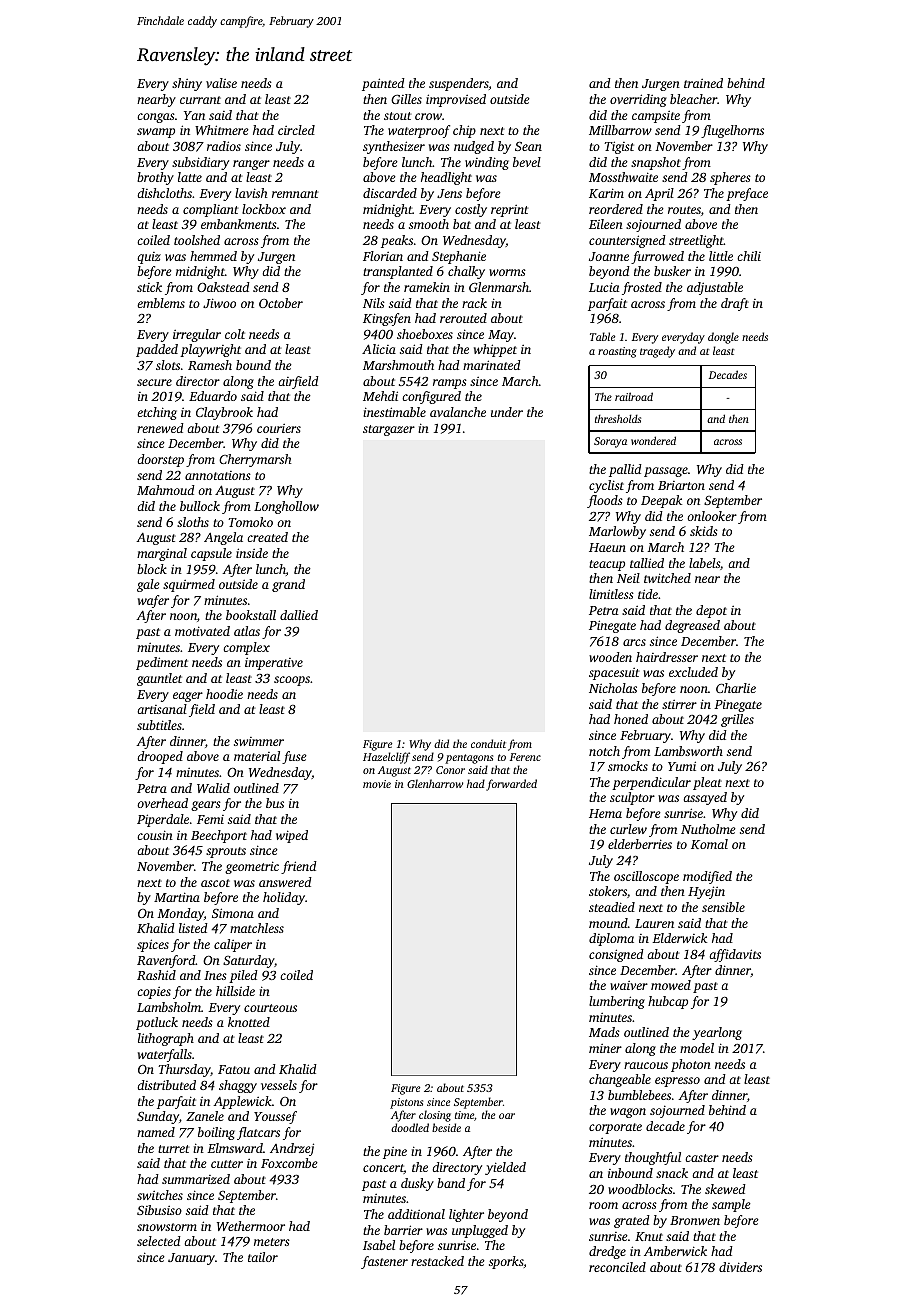 This screenshot has height=1316, width=908. What do you see at coordinates (383, 84) in the screenshot?
I see `painted` at bounding box center [383, 84].
